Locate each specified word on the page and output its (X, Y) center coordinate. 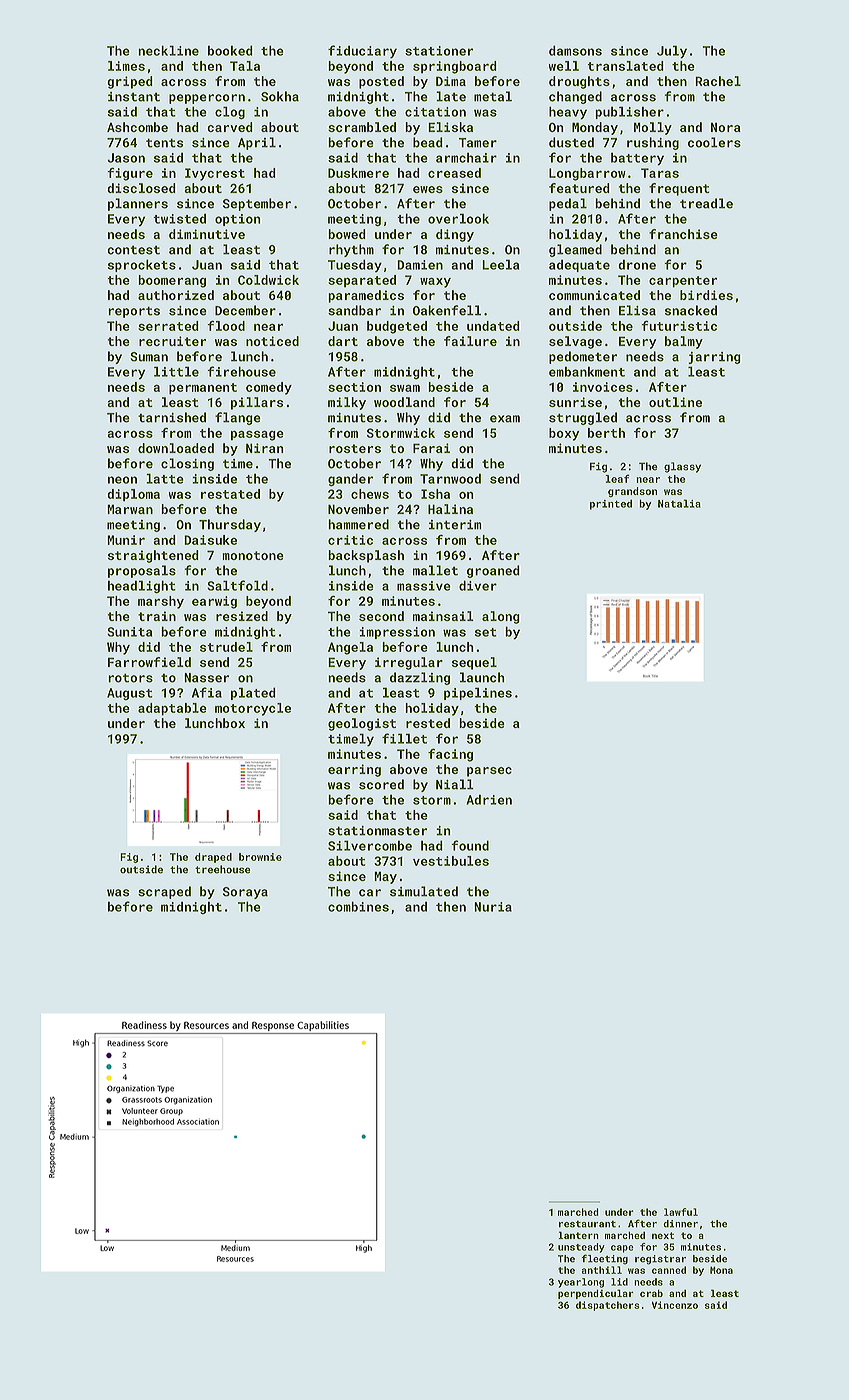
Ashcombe (137, 127)
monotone (253, 555)
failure (470, 341)
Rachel (718, 81)
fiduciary (362, 52)
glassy (682, 467)
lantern (579, 1235)
